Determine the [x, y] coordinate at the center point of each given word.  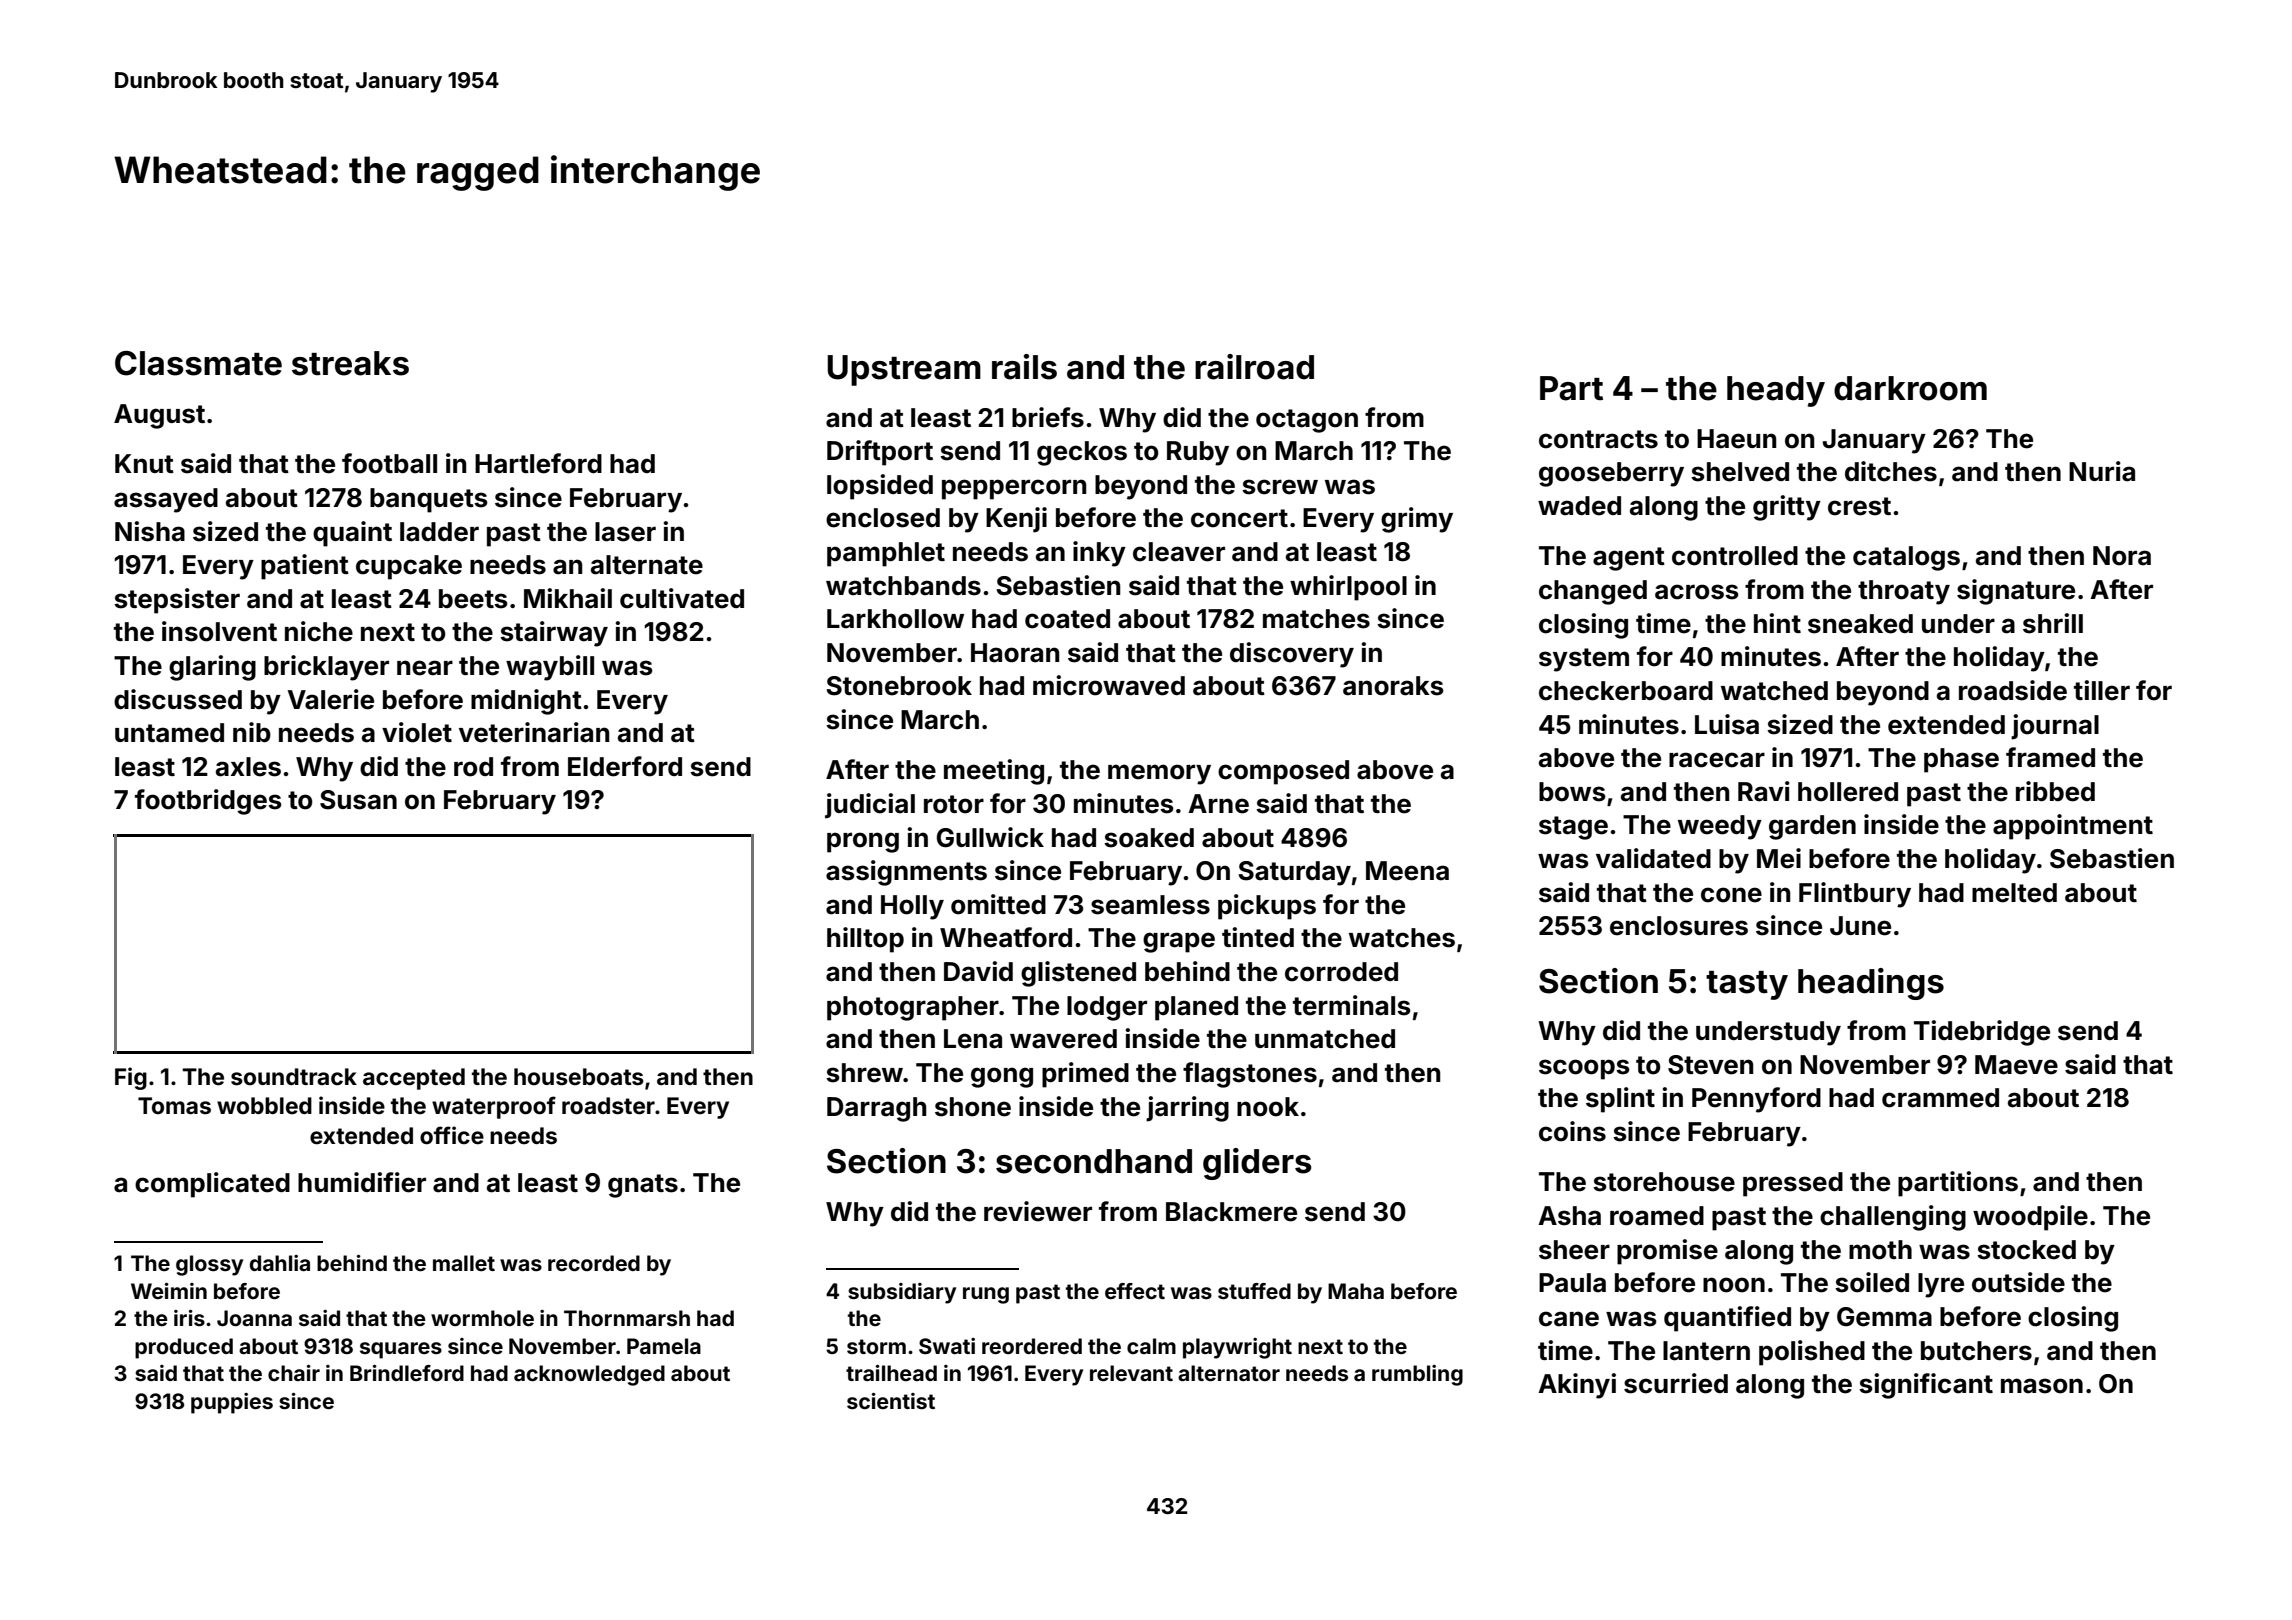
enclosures [1679, 926]
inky [1099, 554]
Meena [1407, 871]
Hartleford [538, 463]
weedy [1720, 827]
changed [1593, 592]
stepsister [177, 601]
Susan [358, 800]
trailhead [891, 1373]
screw [1280, 487]
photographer [913, 1008]
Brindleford [407, 1373]
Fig [131, 1078]
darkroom [1910, 388]
